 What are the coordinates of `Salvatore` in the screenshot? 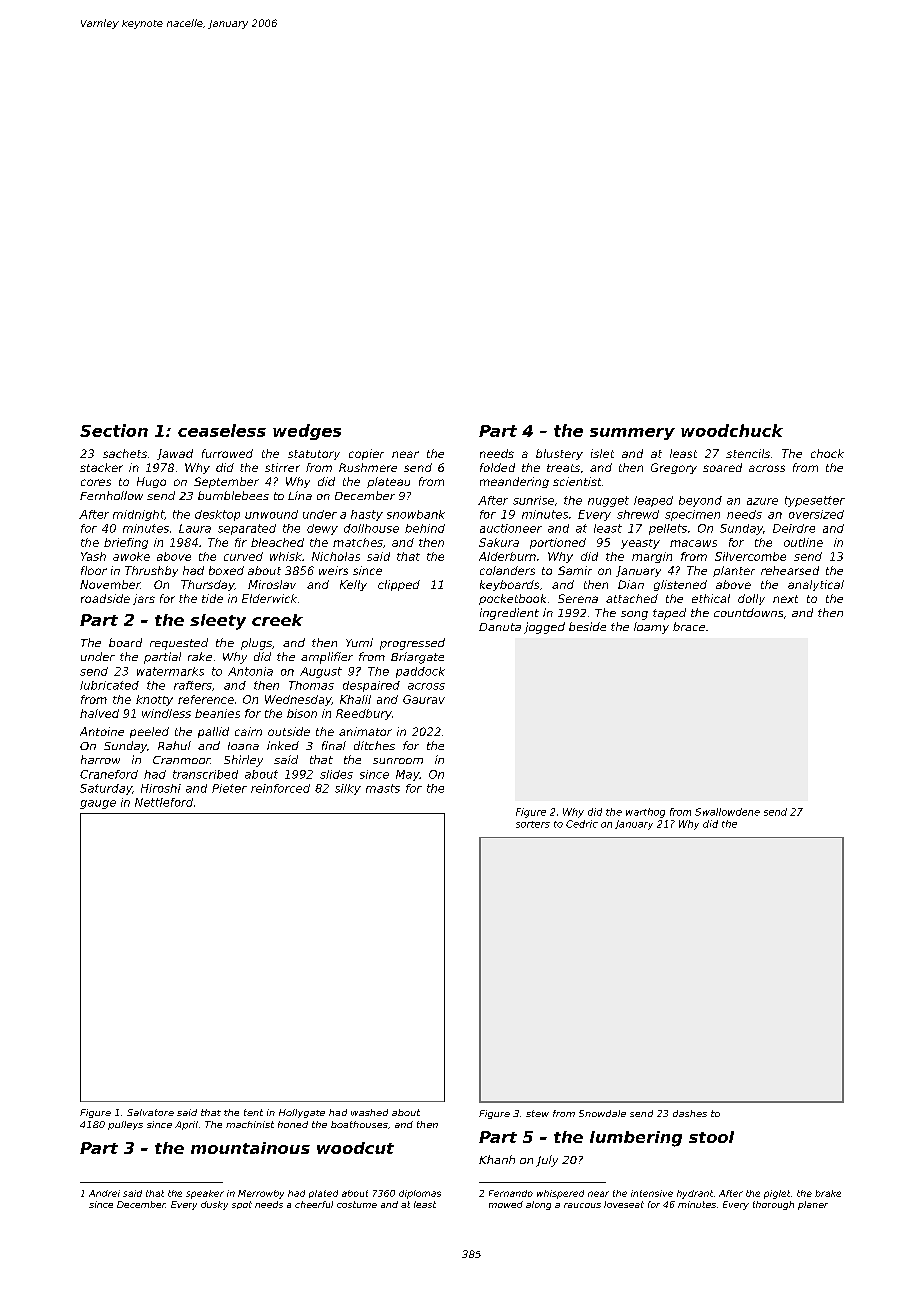 It's located at (150, 1112).
